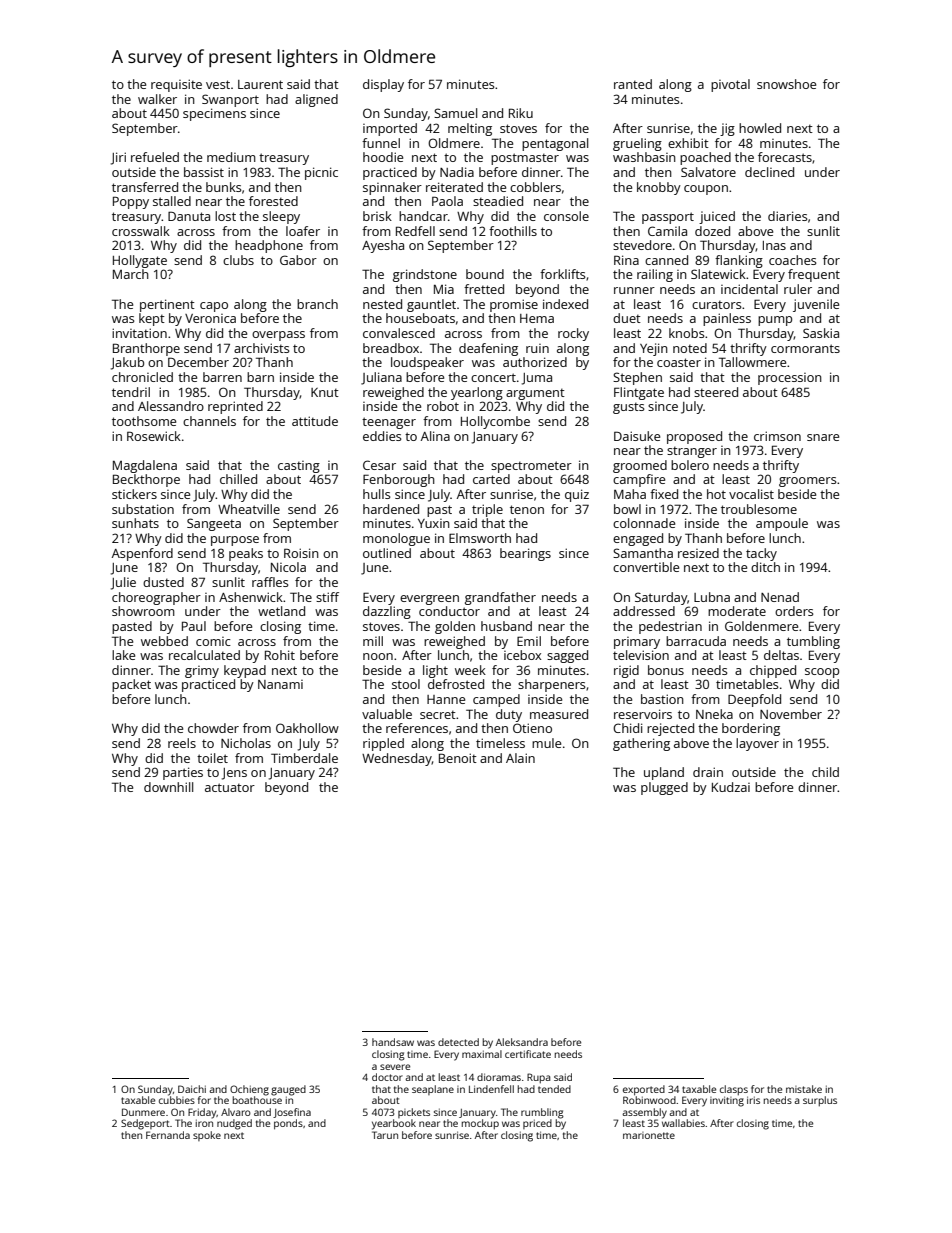 The height and width of the screenshot is (1233, 952). What do you see at coordinates (522, 1042) in the screenshot?
I see `Aleksandra` at bounding box center [522, 1042].
